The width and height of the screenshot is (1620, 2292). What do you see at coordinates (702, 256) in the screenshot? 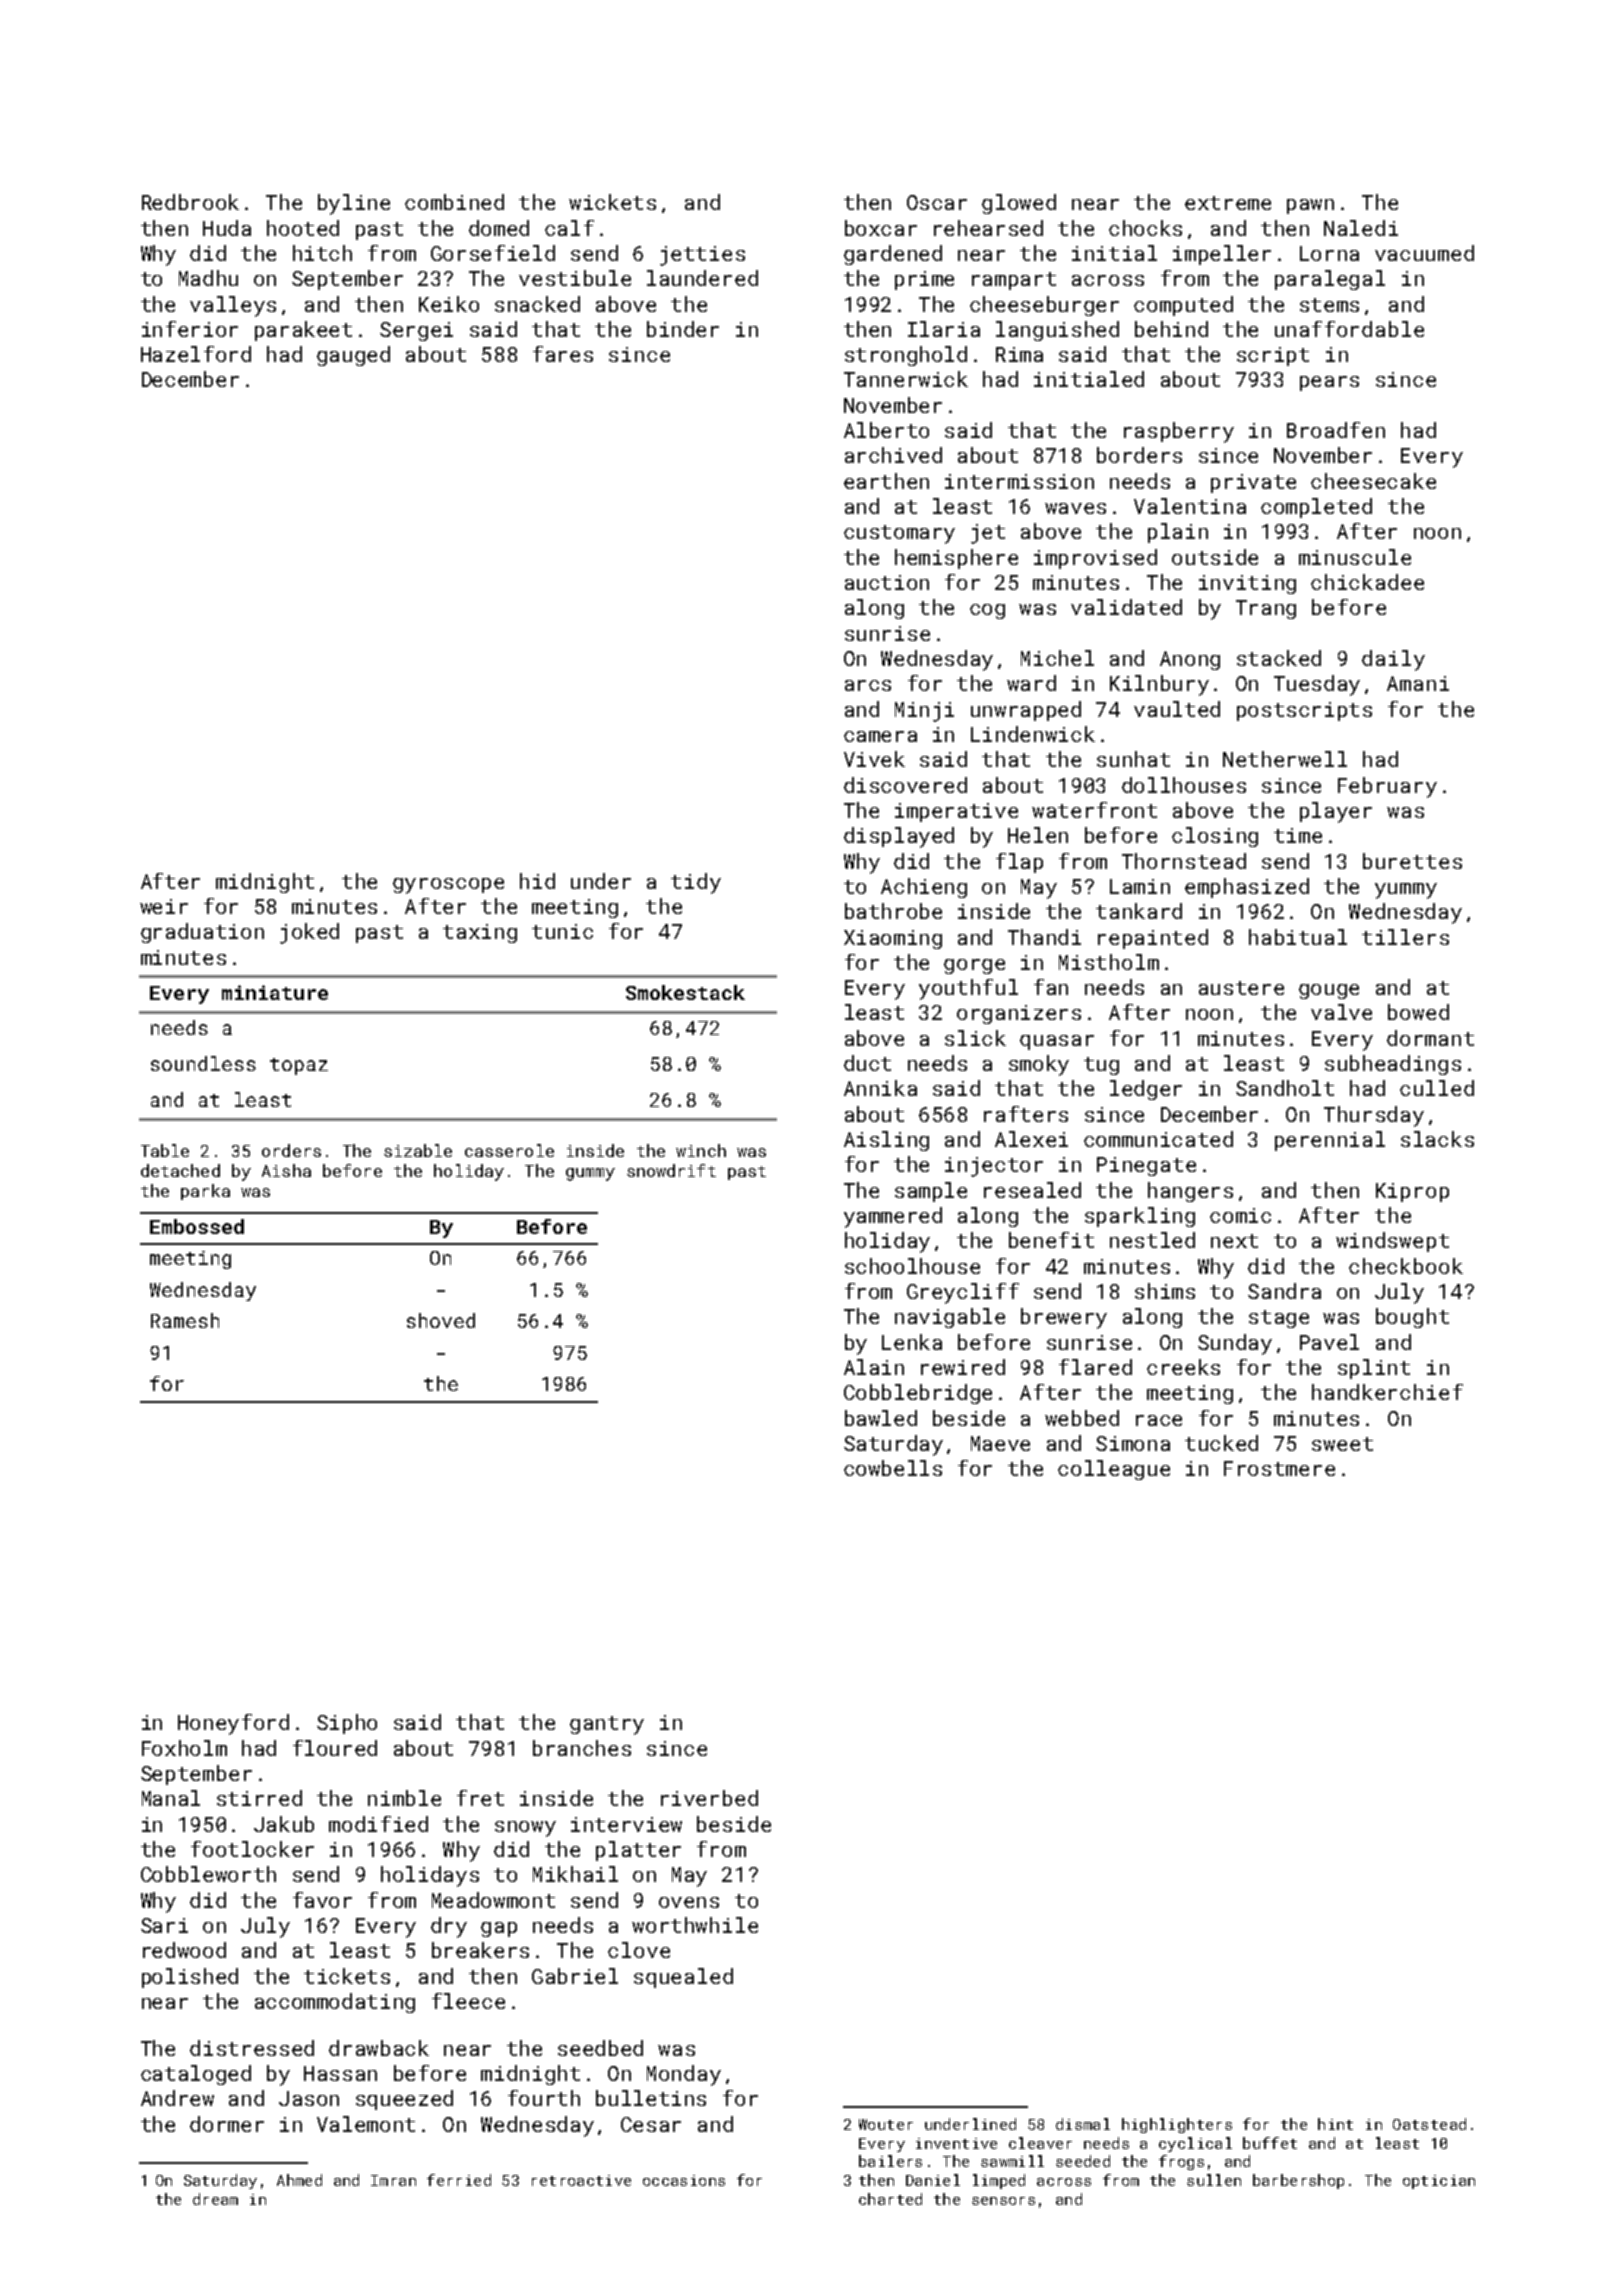
I see `jetties` at bounding box center [702, 256].
